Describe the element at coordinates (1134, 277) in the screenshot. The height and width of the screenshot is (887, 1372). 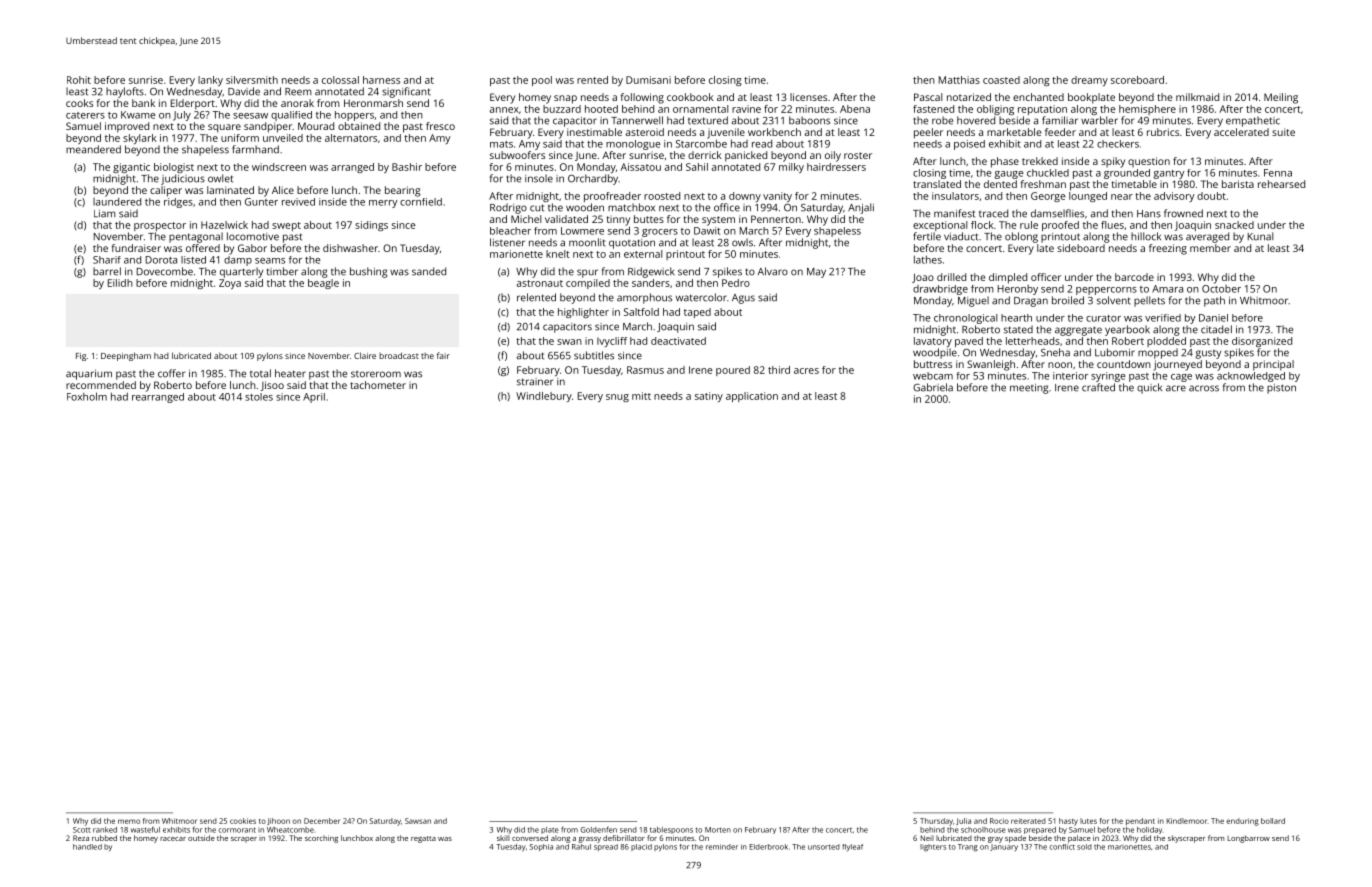
I see `barcode` at that location.
